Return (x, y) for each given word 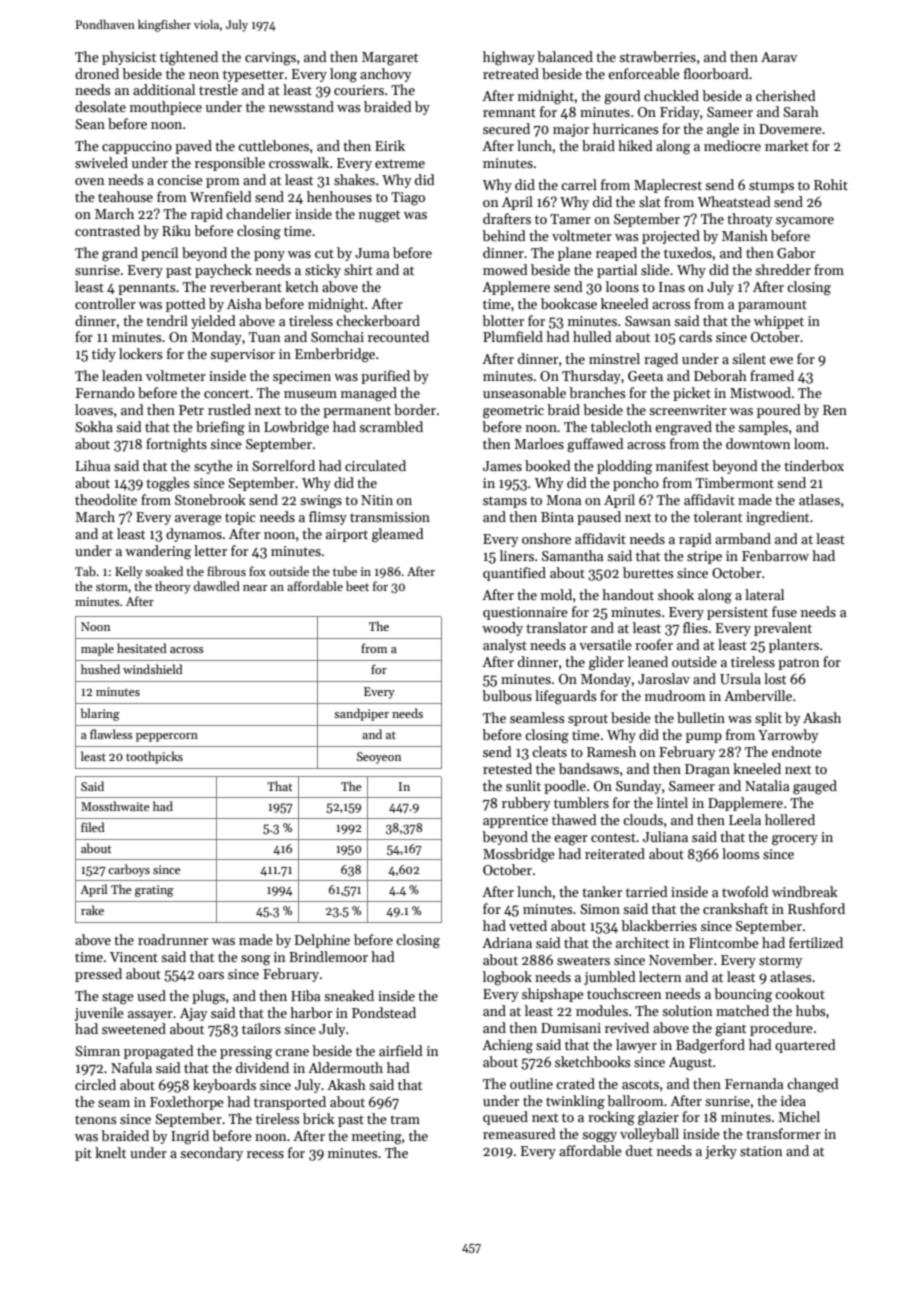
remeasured (519, 1133)
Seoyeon (379, 758)
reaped (616, 254)
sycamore (805, 222)
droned (97, 73)
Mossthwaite (115, 806)
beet (357, 586)
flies (695, 627)
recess (265, 1154)
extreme (400, 163)
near (255, 588)
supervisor (242, 355)
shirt (358, 269)
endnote (797, 751)
